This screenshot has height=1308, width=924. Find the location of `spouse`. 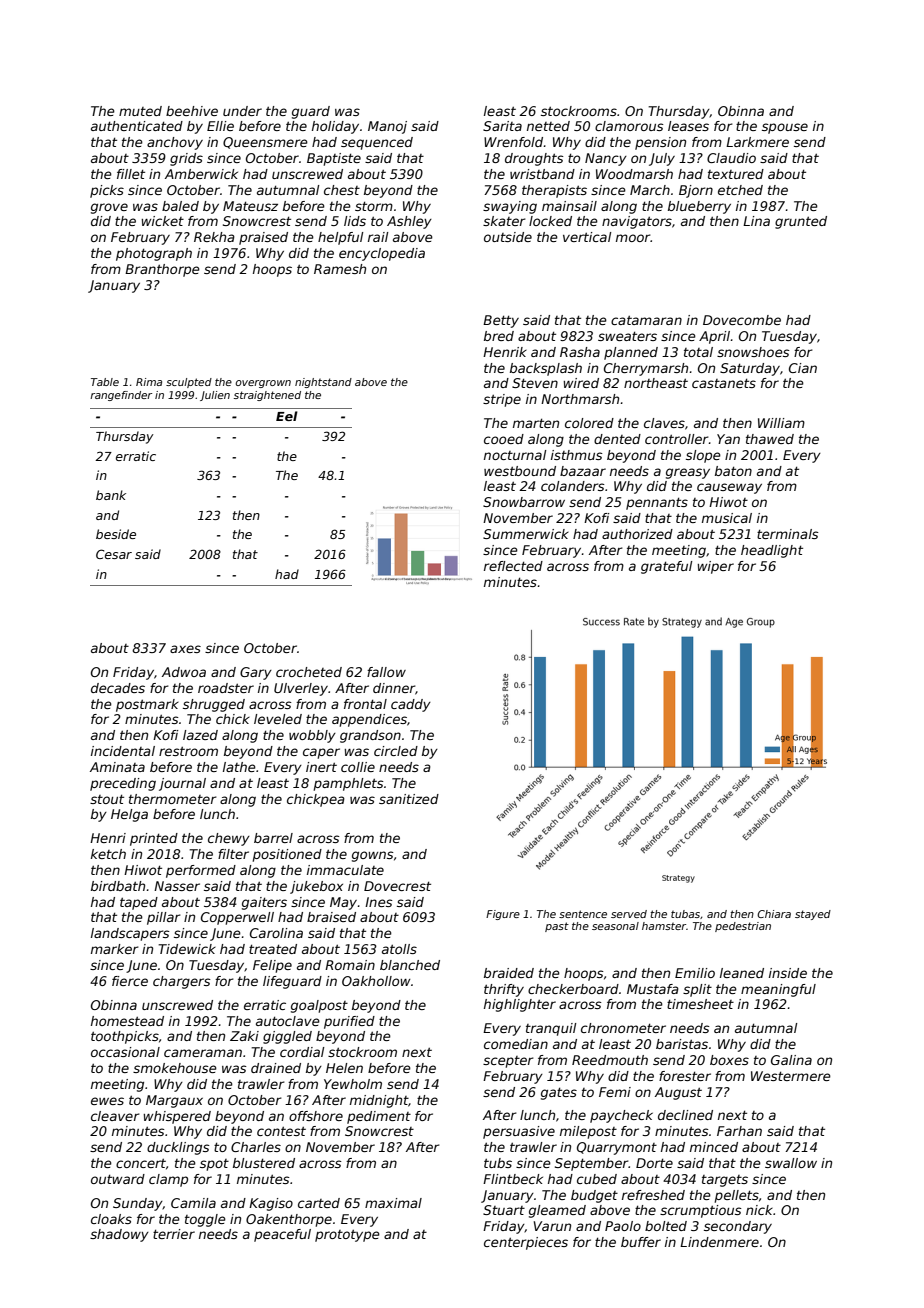

spouse is located at coordinates (785, 128).
